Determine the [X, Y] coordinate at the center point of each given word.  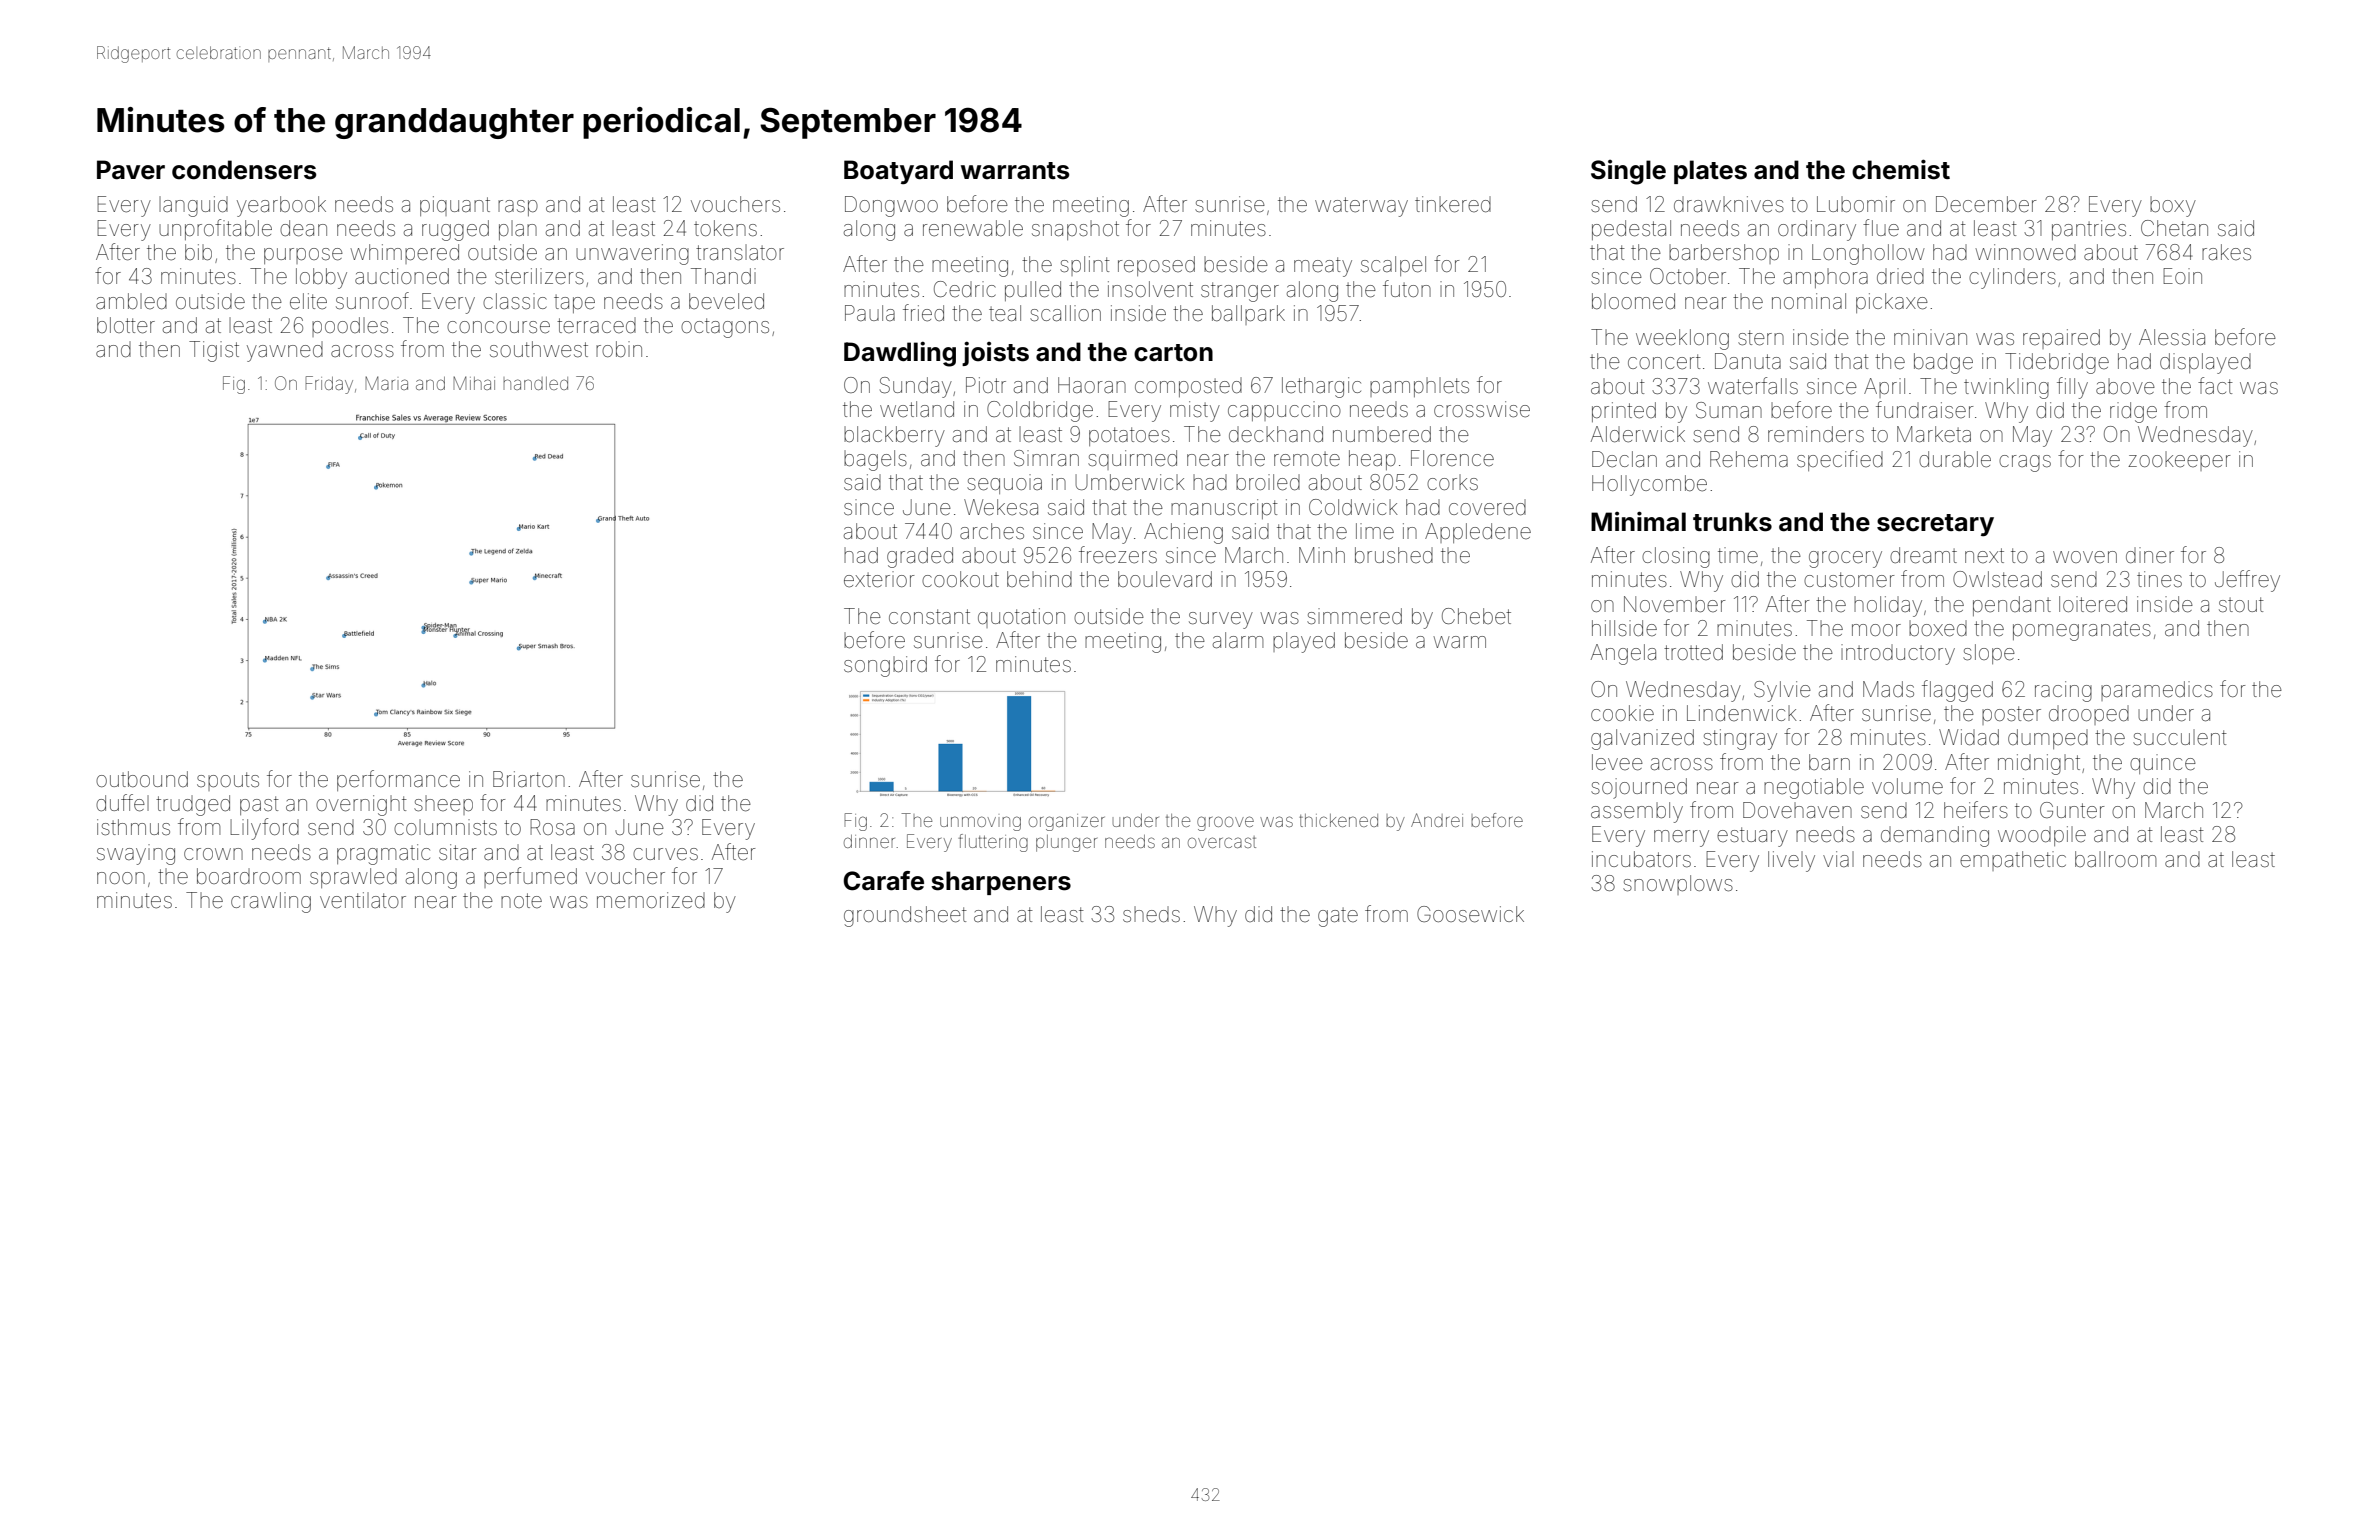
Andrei [1437, 820]
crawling [271, 902]
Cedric [965, 289]
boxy [2173, 206]
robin [619, 349]
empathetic [2013, 861]
